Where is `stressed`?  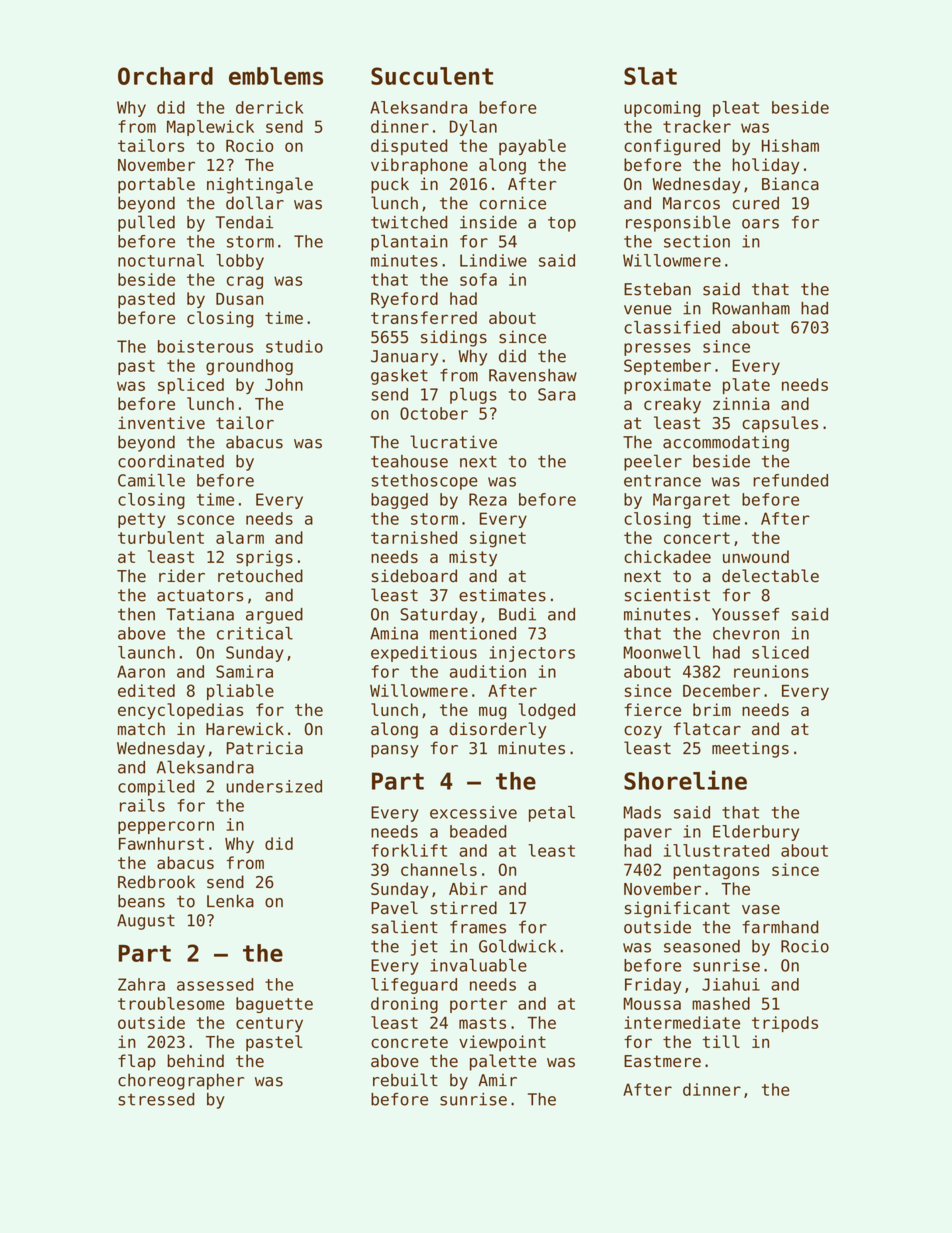 stressed is located at coordinates (156, 1099).
